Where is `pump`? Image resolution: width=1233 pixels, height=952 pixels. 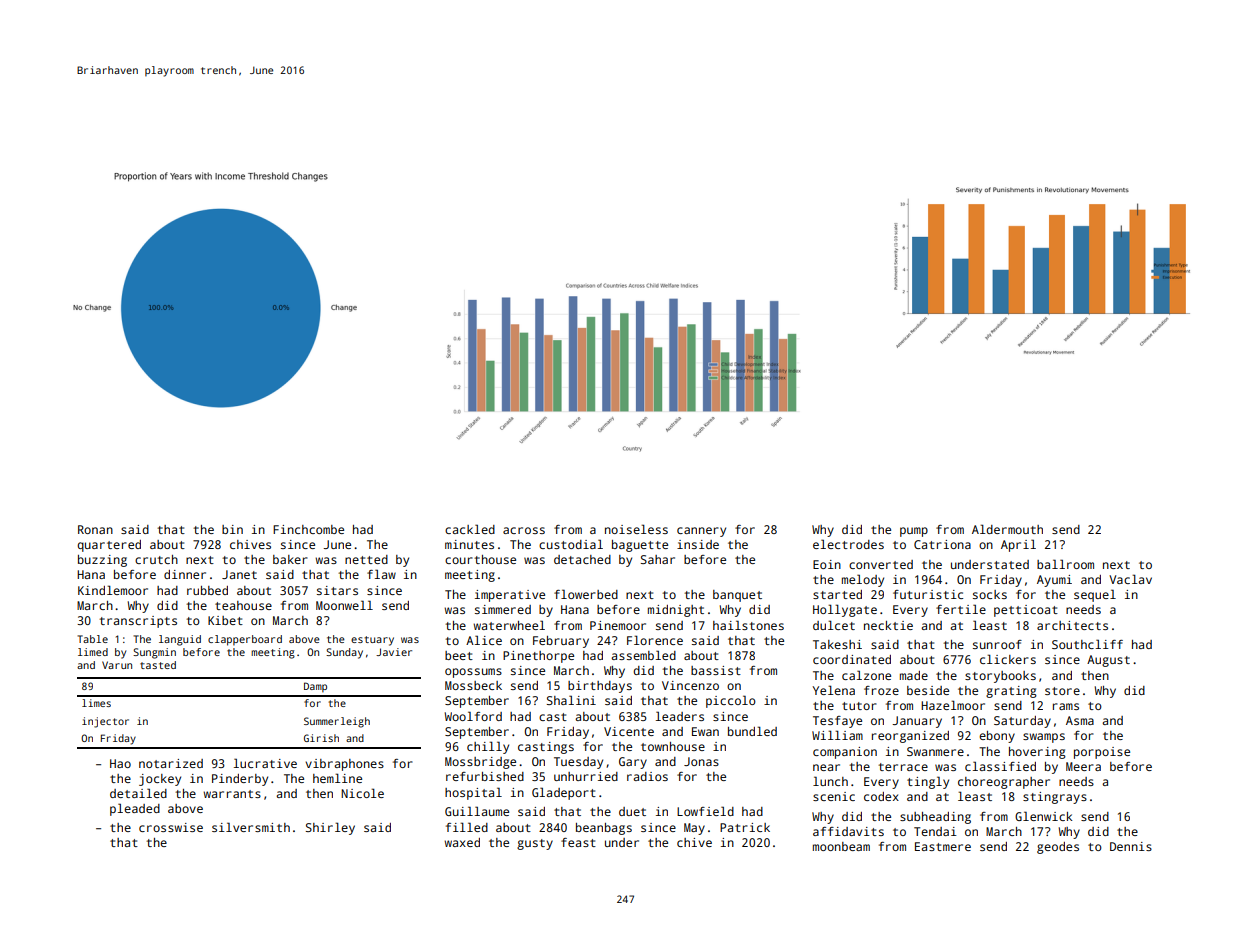
pump is located at coordinates (914, 532).
